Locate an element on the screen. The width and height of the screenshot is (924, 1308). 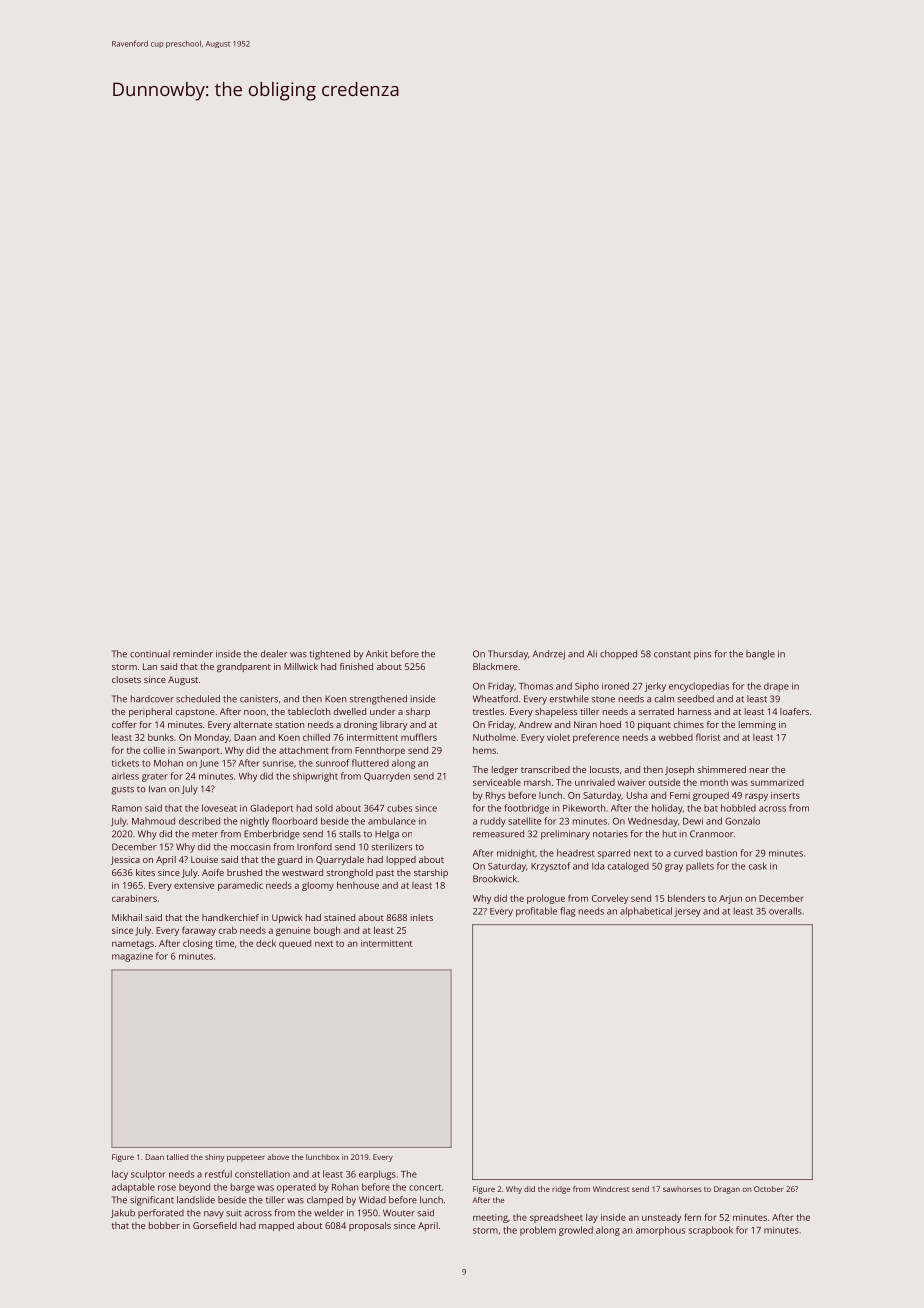
month is located at coordinates (714, 782).
